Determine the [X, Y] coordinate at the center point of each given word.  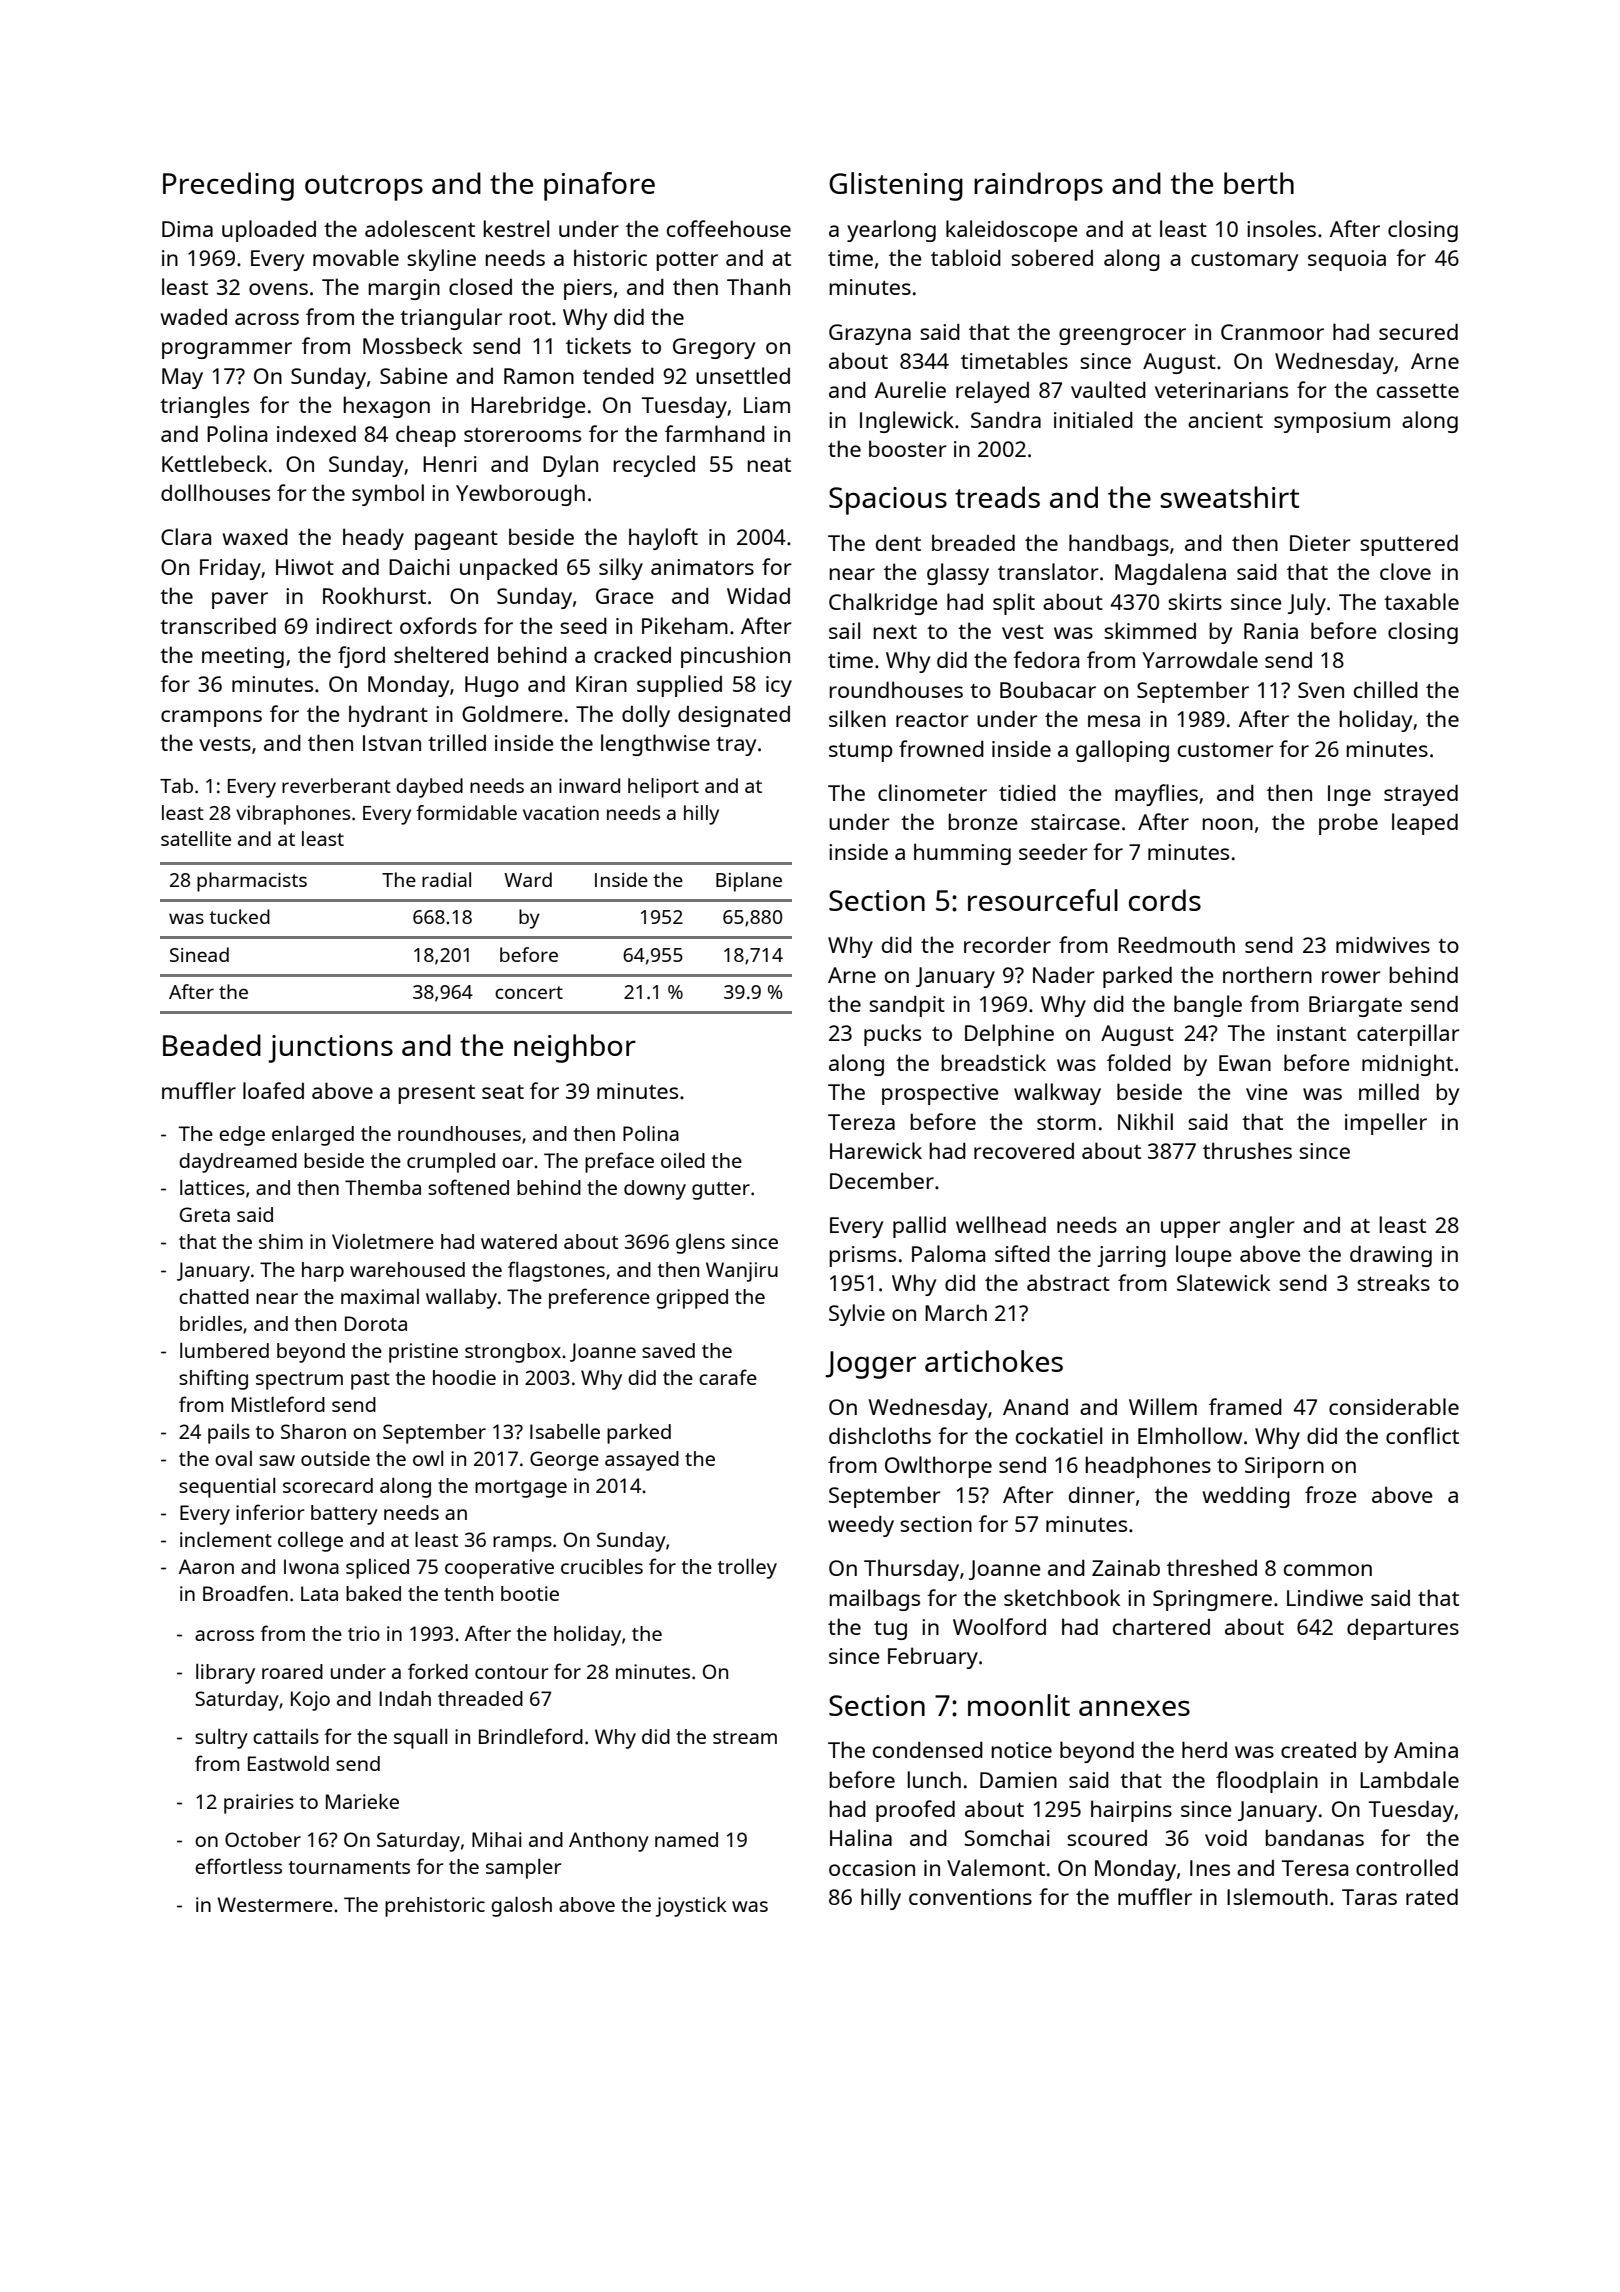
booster [908, 448]
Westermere [275, 1904]
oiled [683, 1160]
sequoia [1347, 260]
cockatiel [1059, 1435]
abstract [1068, 1282]
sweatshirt [1229, 497]
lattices [212, 1187]
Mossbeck [412, 345]
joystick [691, 1907]
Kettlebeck [214, 463]
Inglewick [907, 422]
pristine [423, 1353]
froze [1331, 1494]
